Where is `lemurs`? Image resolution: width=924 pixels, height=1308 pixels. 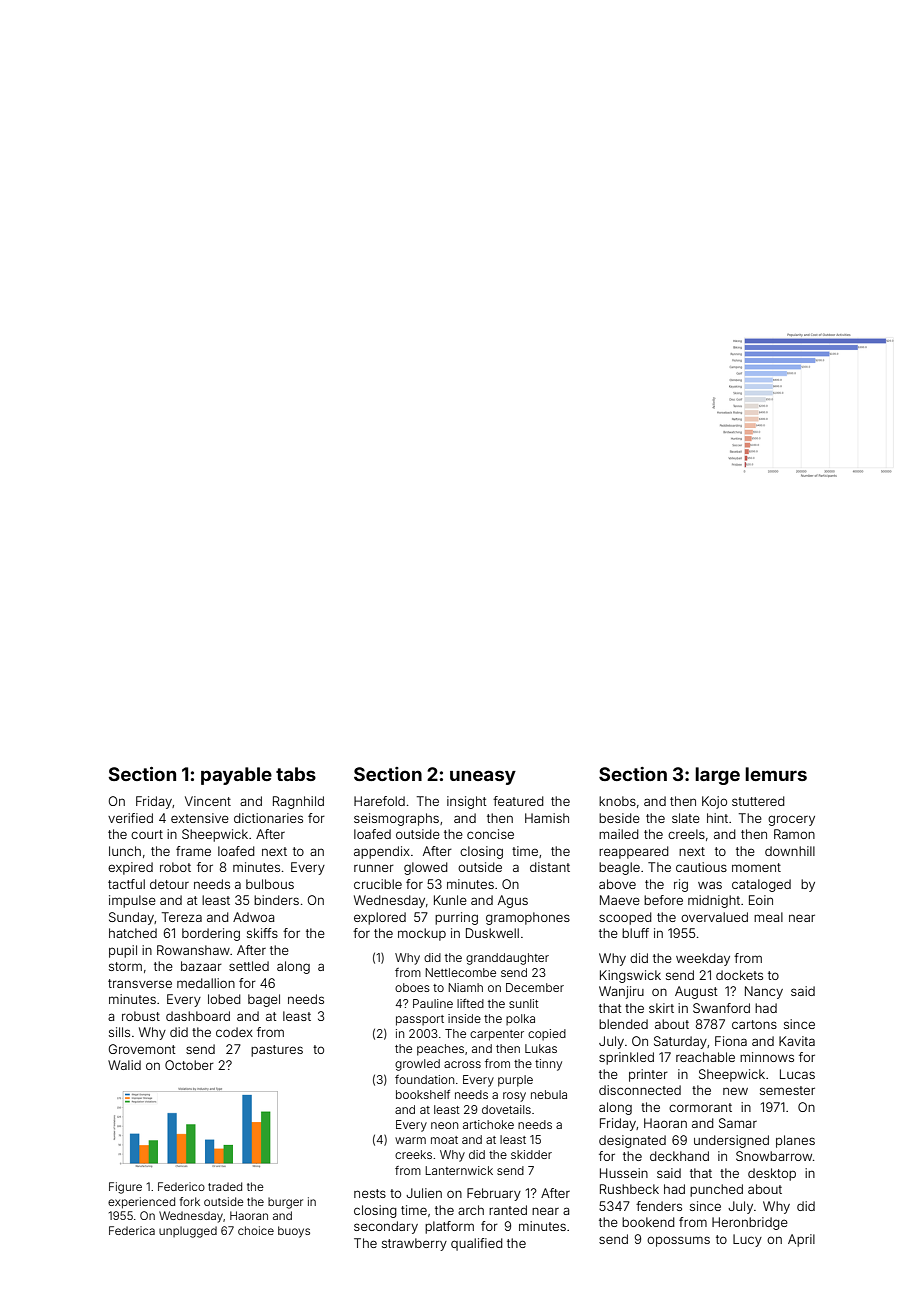
lemurs is located at coordinates (776, 774).
